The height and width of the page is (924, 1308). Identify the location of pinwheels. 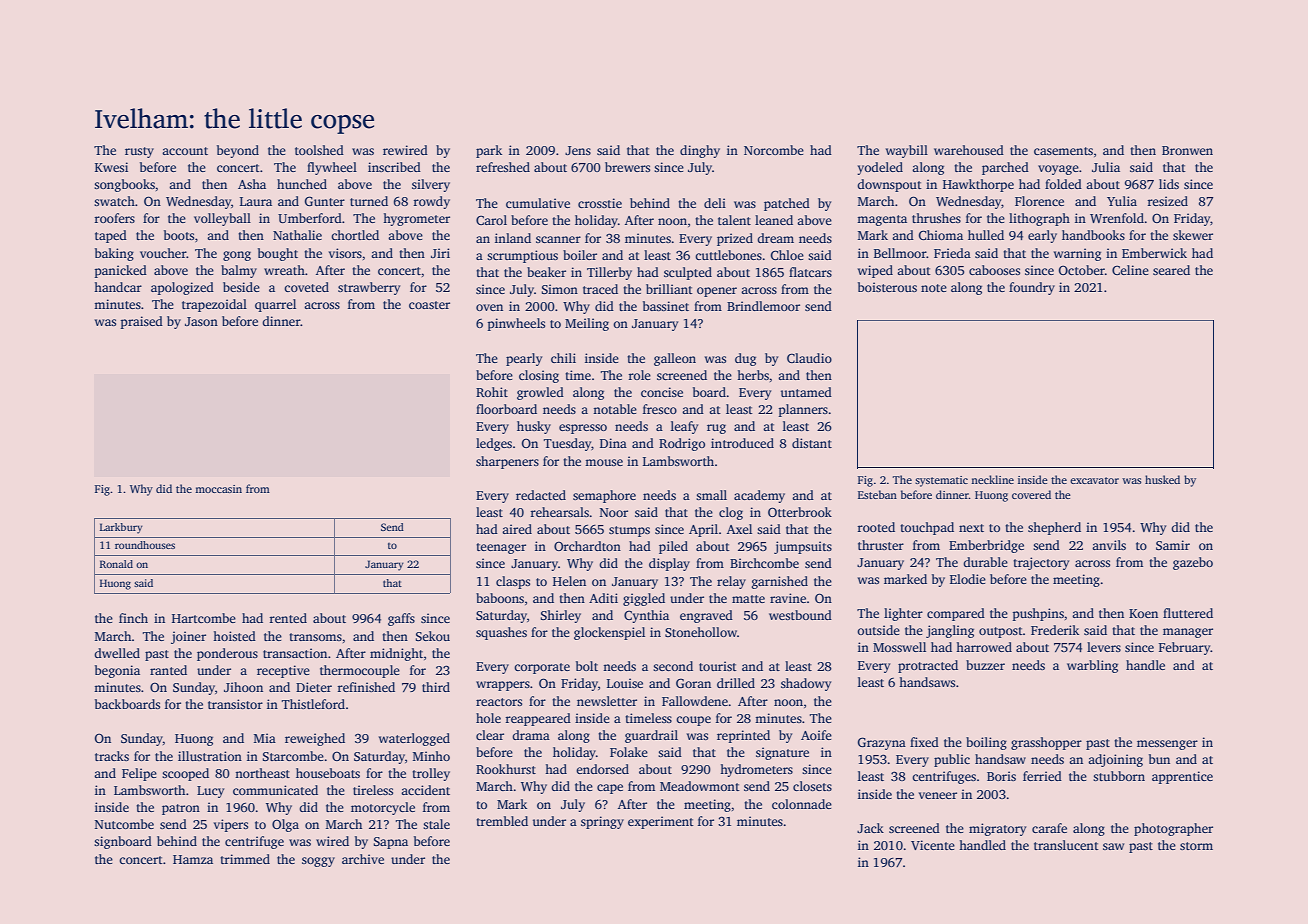
(516, 324).
